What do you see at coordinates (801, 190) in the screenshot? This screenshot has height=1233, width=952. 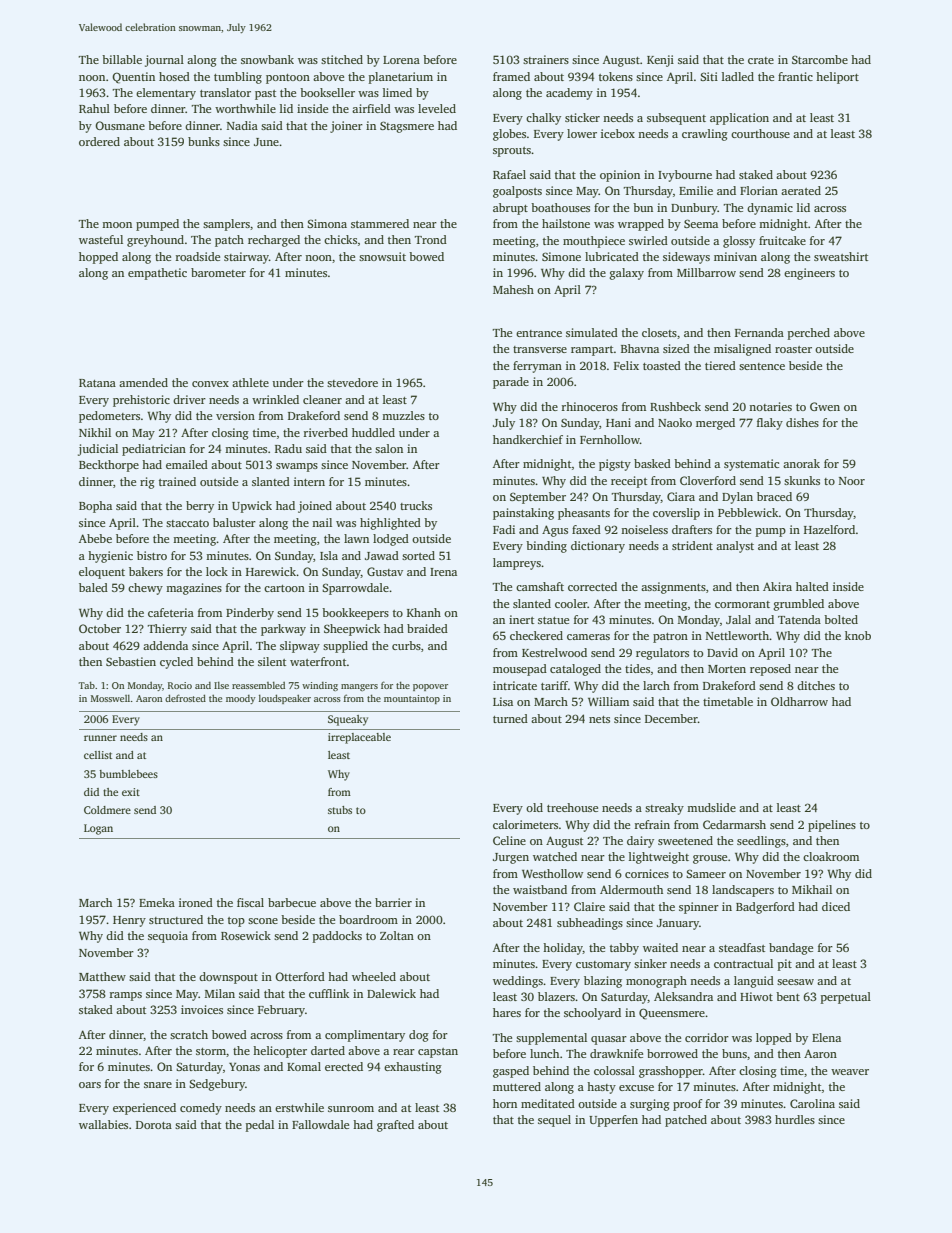 I see `aerated` at bounding box center [801, 190].
